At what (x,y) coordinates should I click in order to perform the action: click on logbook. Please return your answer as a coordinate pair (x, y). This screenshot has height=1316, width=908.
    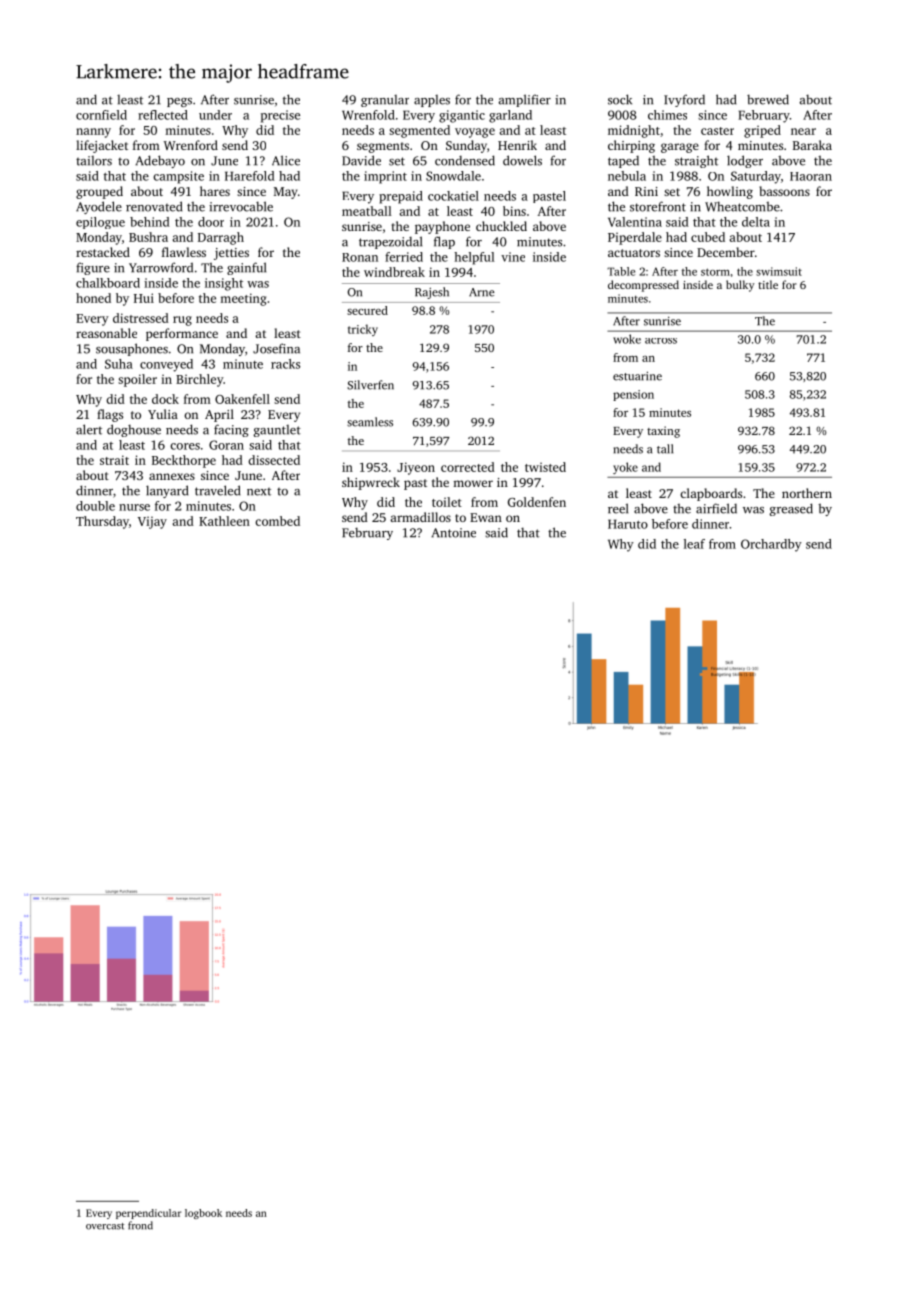
    Looking at the image, I should click on (203, 1214).
